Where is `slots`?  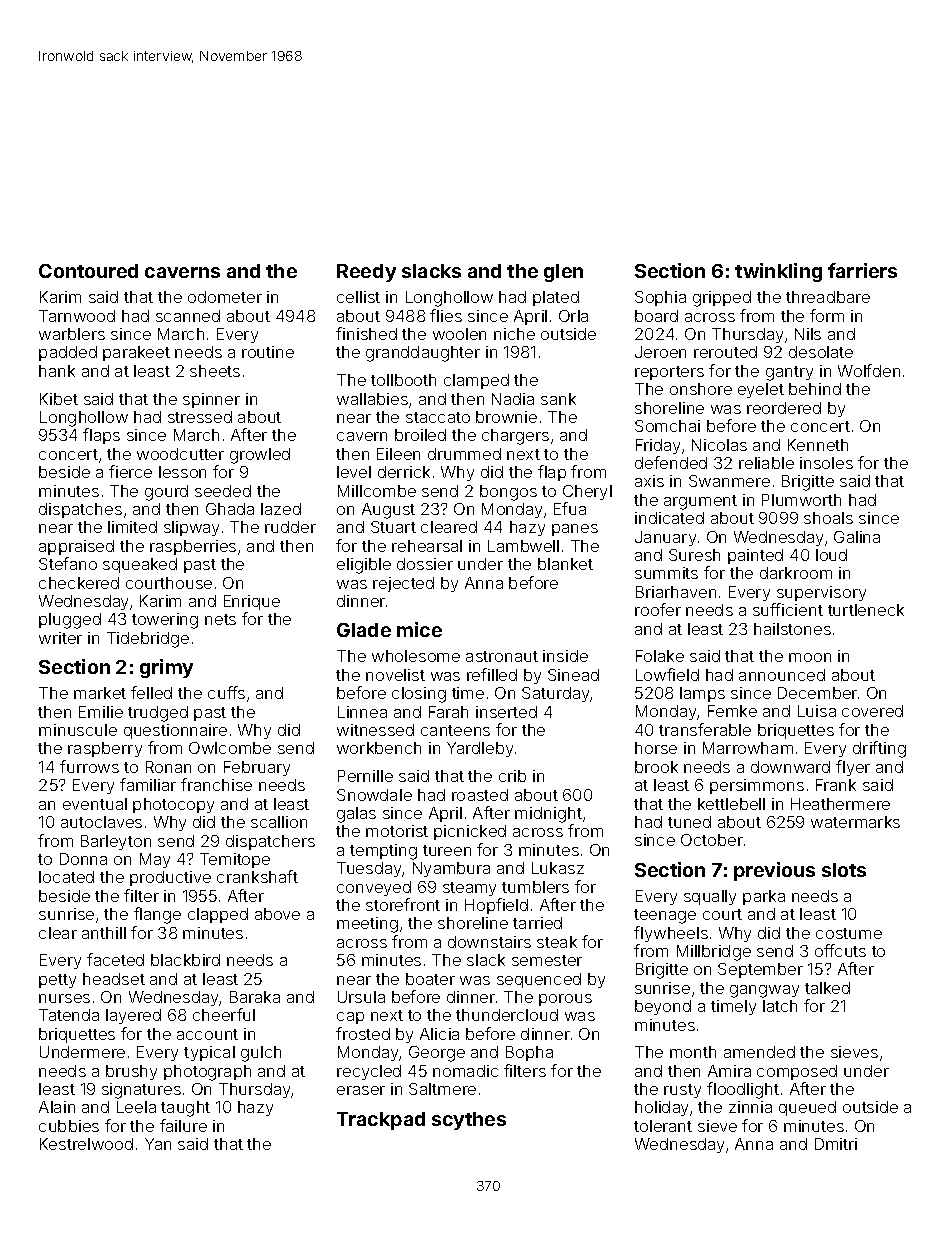
slots is located at coordinates (844, 870).
